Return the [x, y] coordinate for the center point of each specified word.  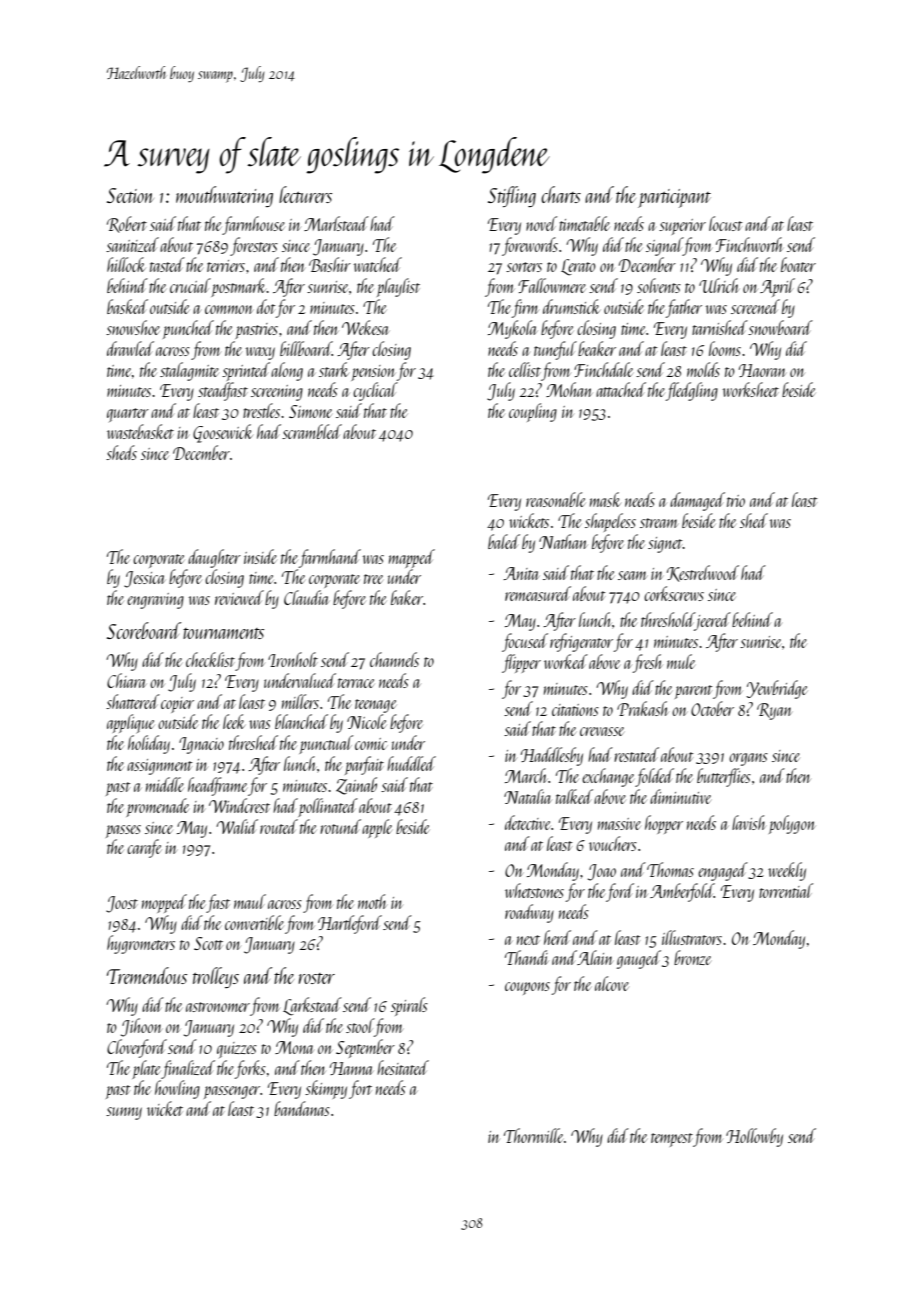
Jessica [144, 579]
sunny [124, 1113]
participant [674, 198]
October [712, 708]
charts [561, 194]
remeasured [538, 593]
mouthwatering [224, 196]
